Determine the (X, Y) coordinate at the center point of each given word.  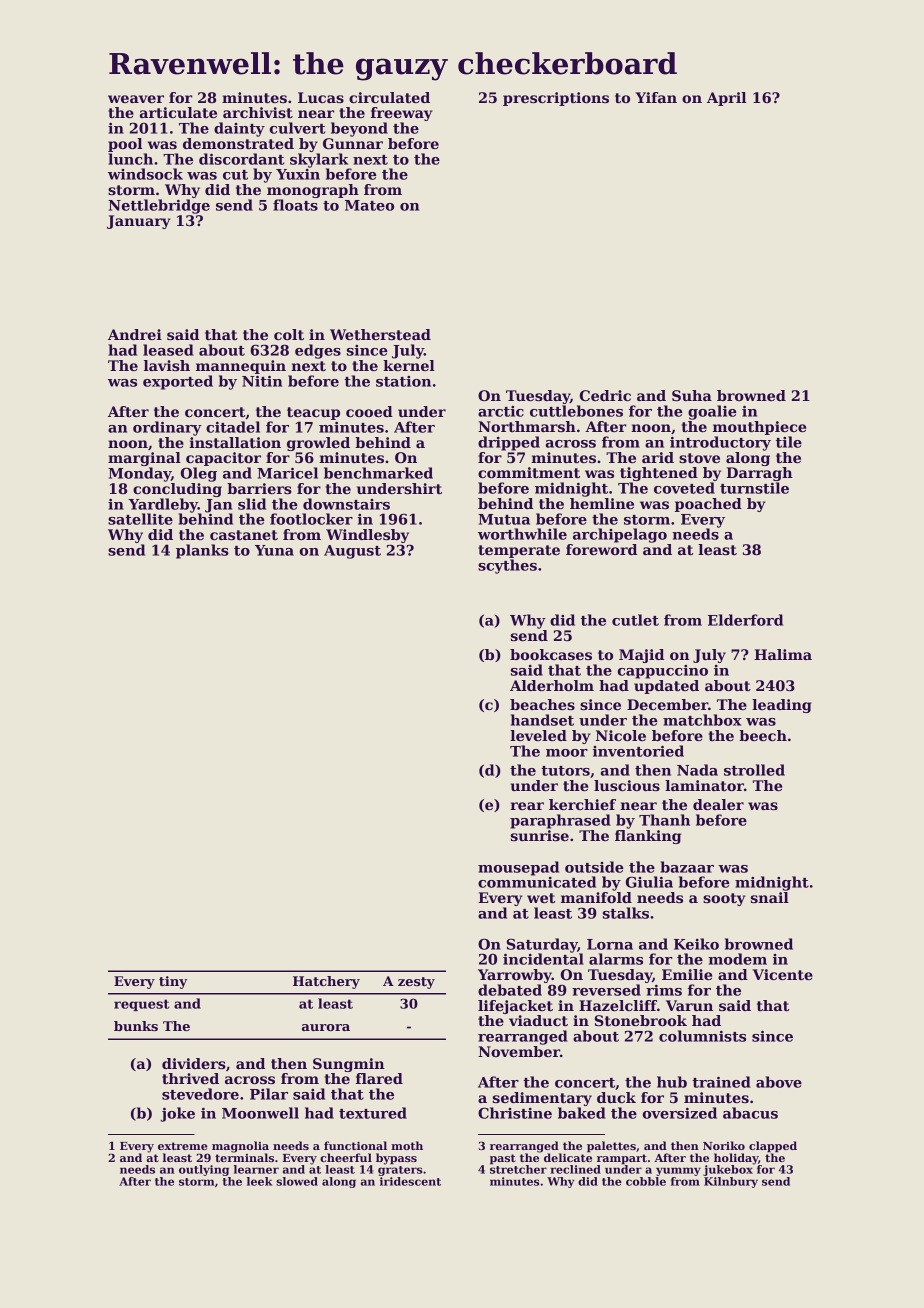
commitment (529, 472)
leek (260, 1181)
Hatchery (326, 982)
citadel (233, 427)
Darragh (759, 474)
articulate (178, 112)
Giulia (649, 882)
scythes (507, 566)
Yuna (274, 550)
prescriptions (556, 99)
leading (782, 706)
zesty (416, 983)
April (727, 99)
